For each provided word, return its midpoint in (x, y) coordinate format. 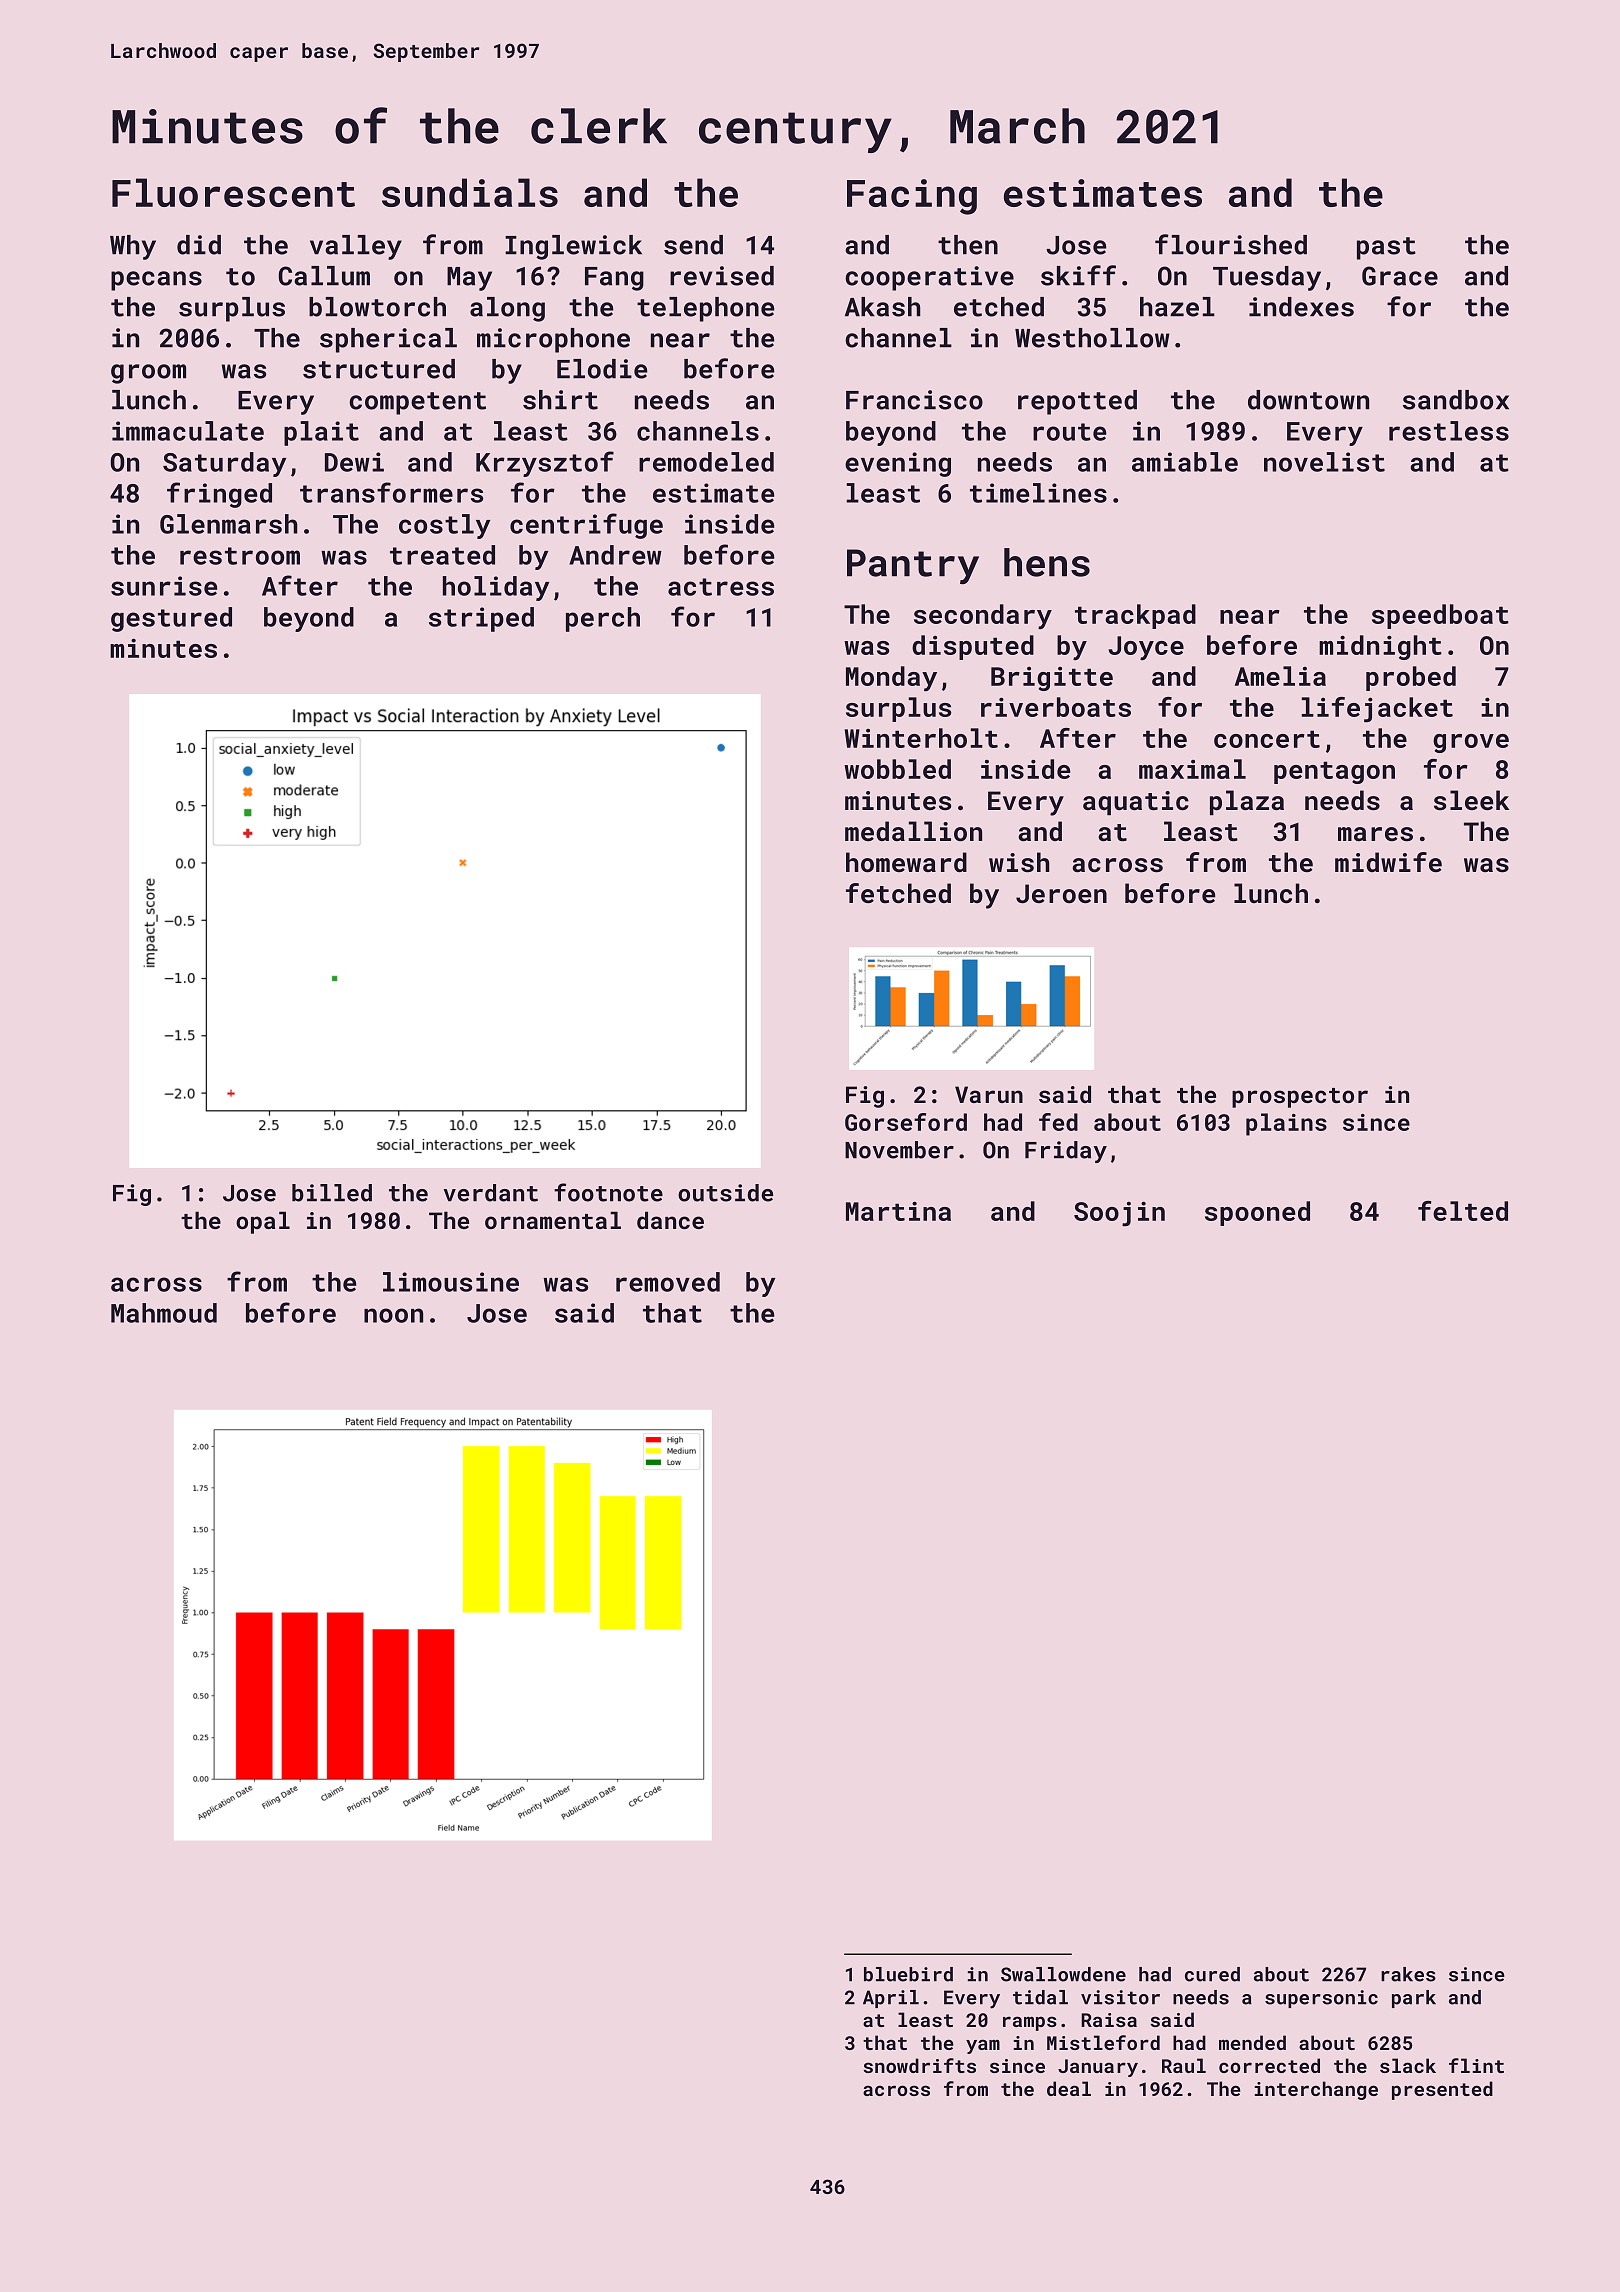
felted (1463, 1211)
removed (668, 1282)
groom (148, 374)
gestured (171, 619)
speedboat (1440, 616)
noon (393, 1315)
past (1386, 248)
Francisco (914, 400)
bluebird (908, 1974)
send (693, 245)
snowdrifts (920, 2065)
